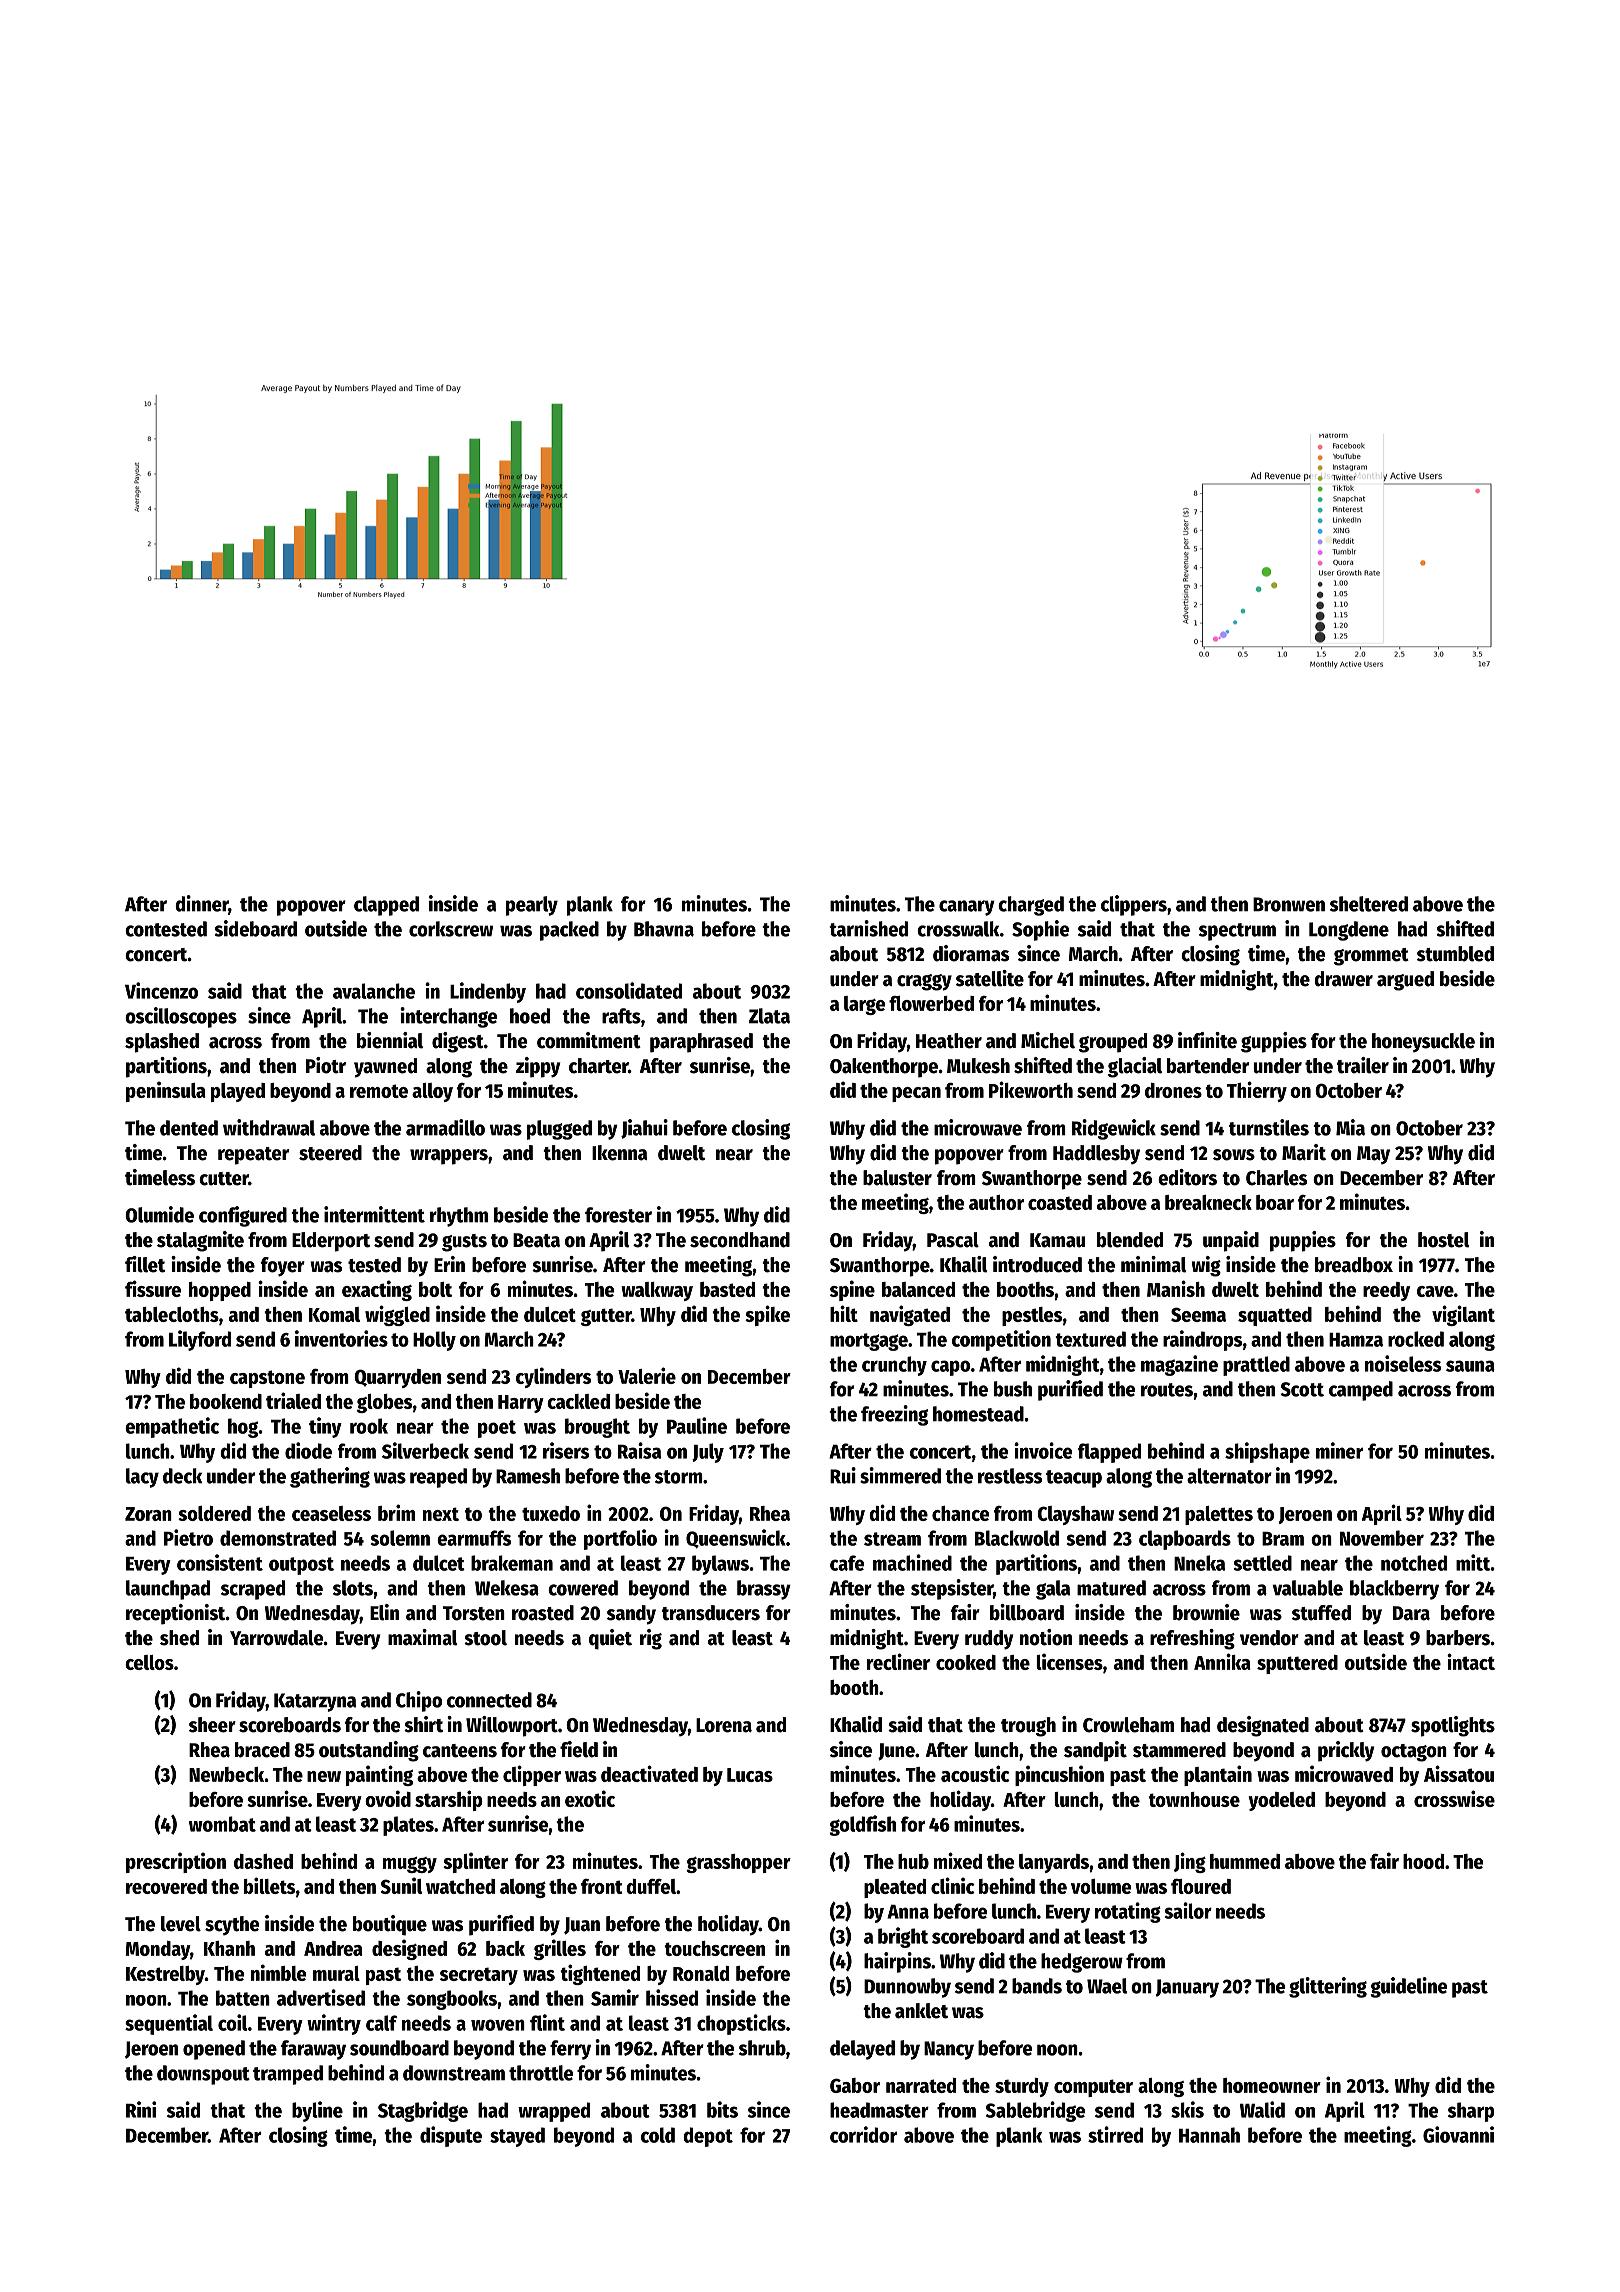  What do you see at coordinates (843, 1475) in the screenshot?
I see `Rui` at bounding box center [843, 1475].
